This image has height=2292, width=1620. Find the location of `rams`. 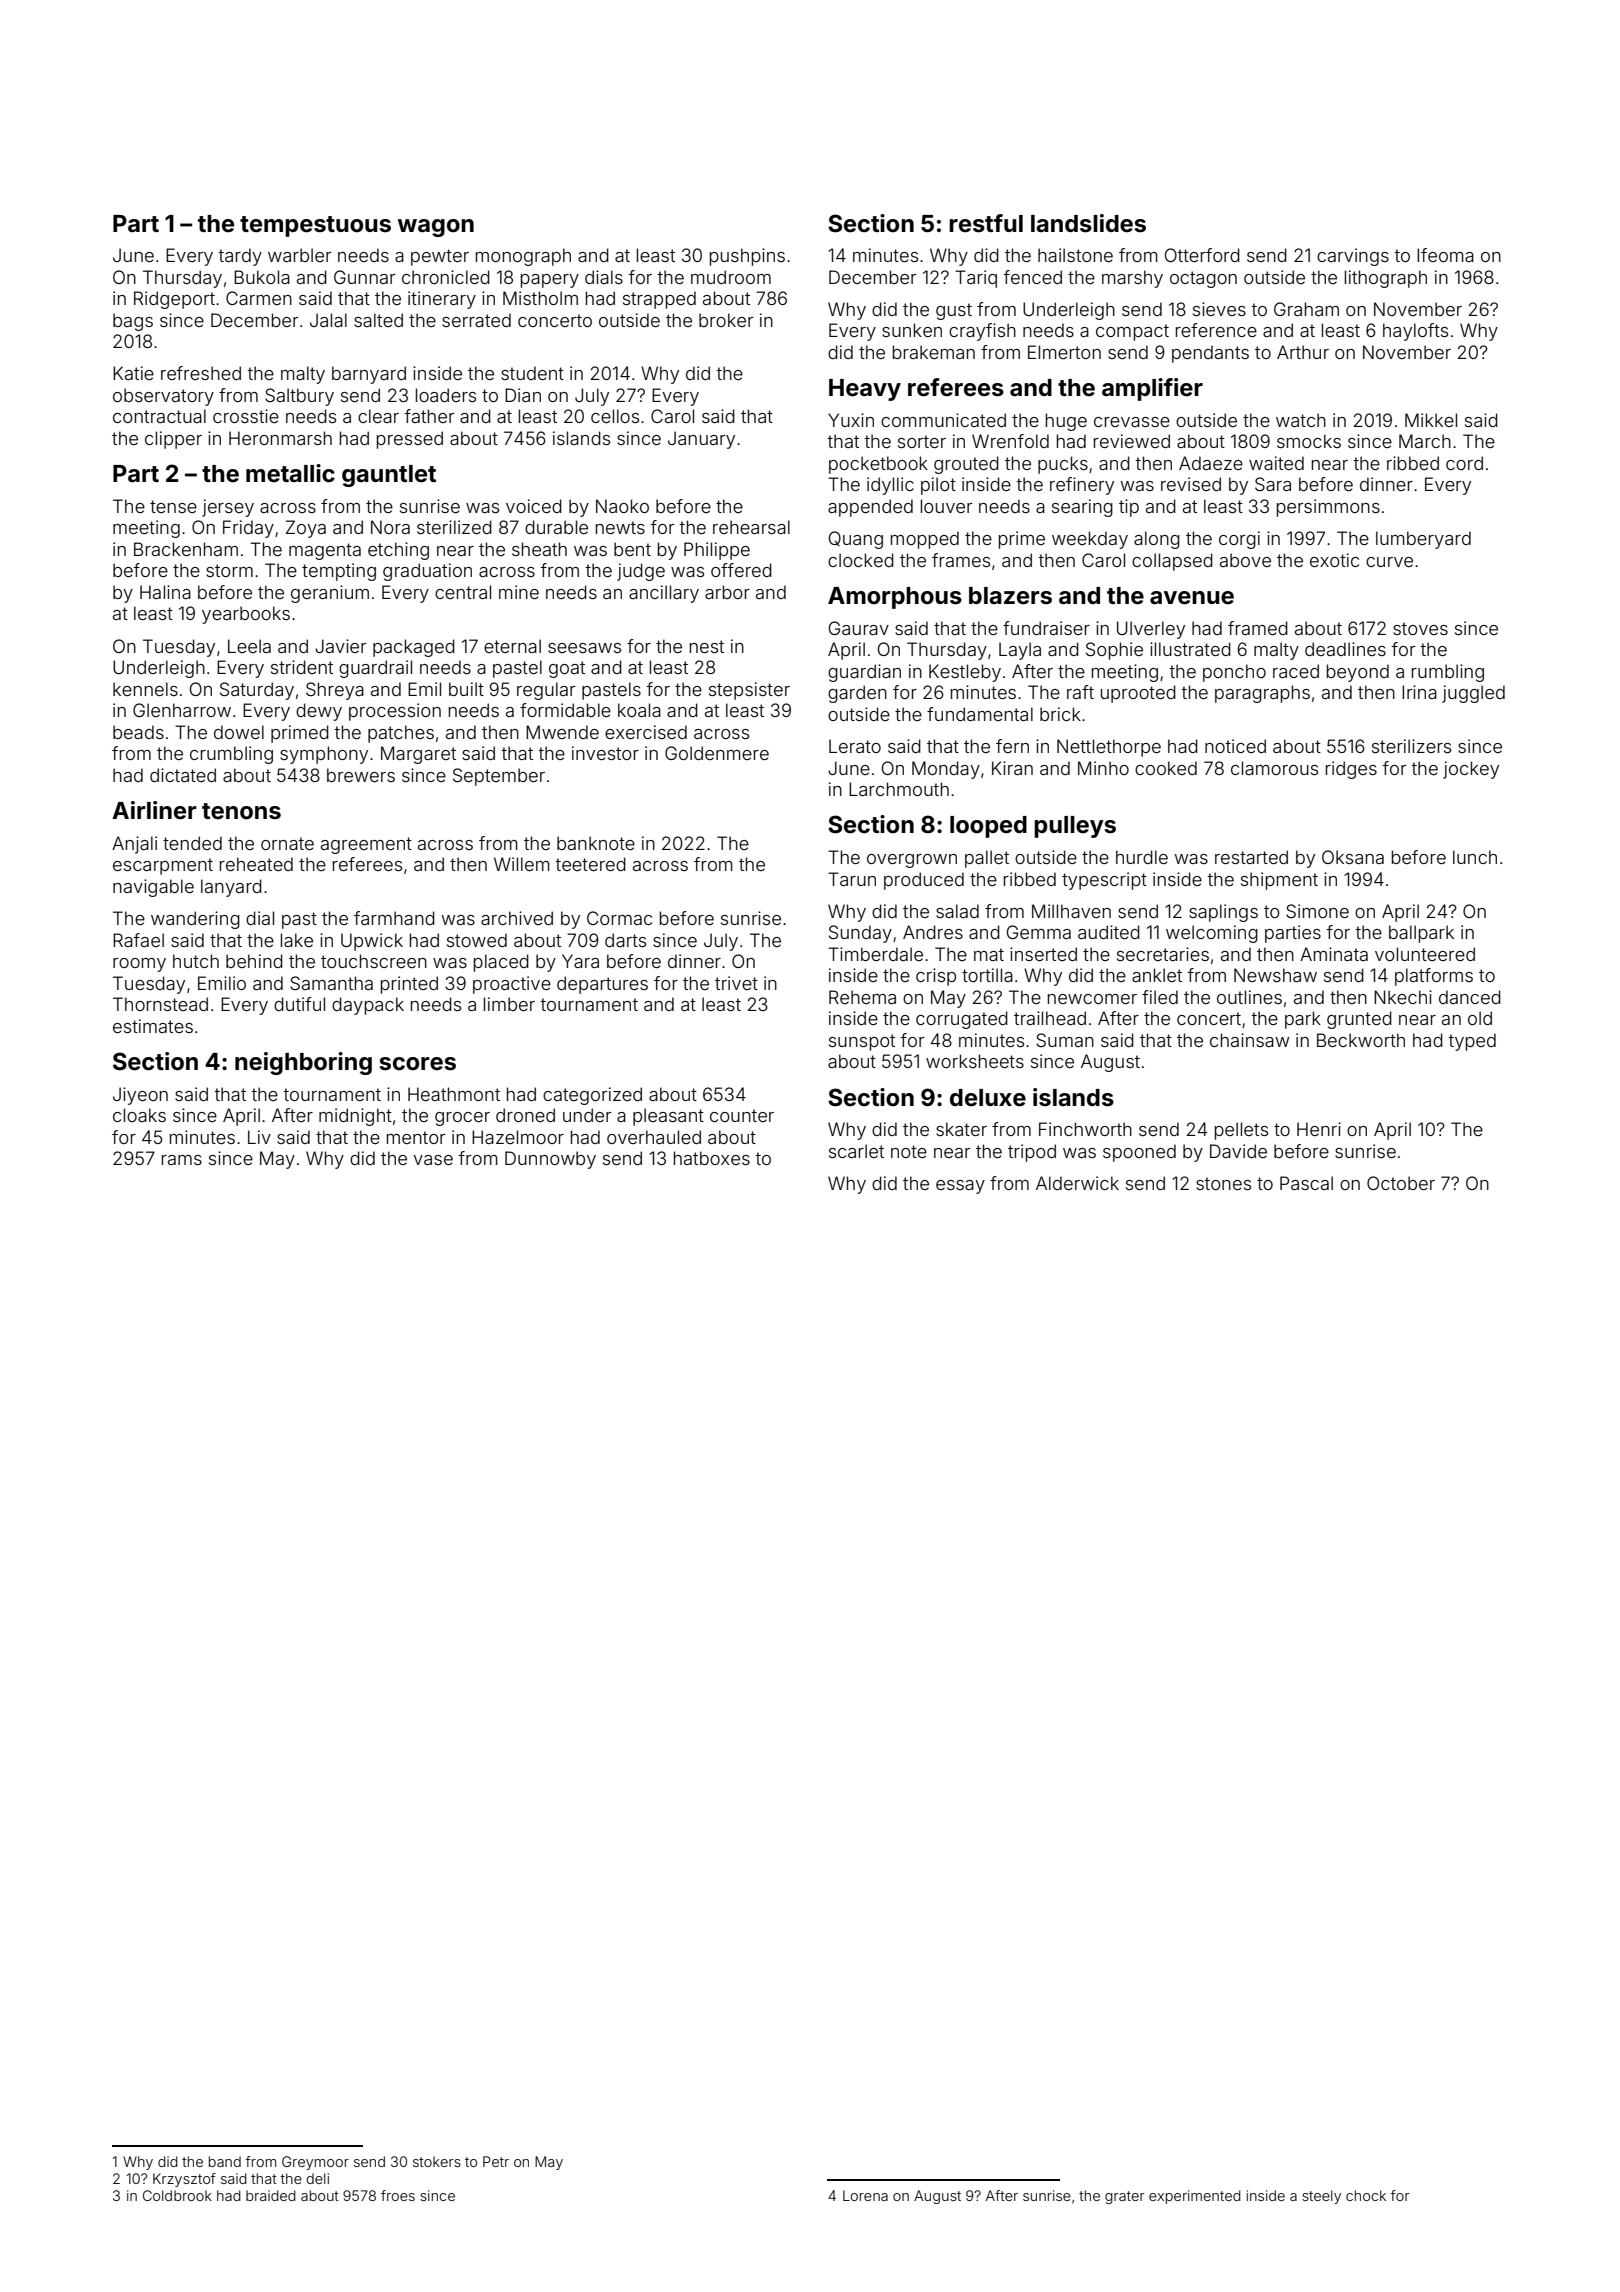

rams is located at coordinates (182, 1160).
